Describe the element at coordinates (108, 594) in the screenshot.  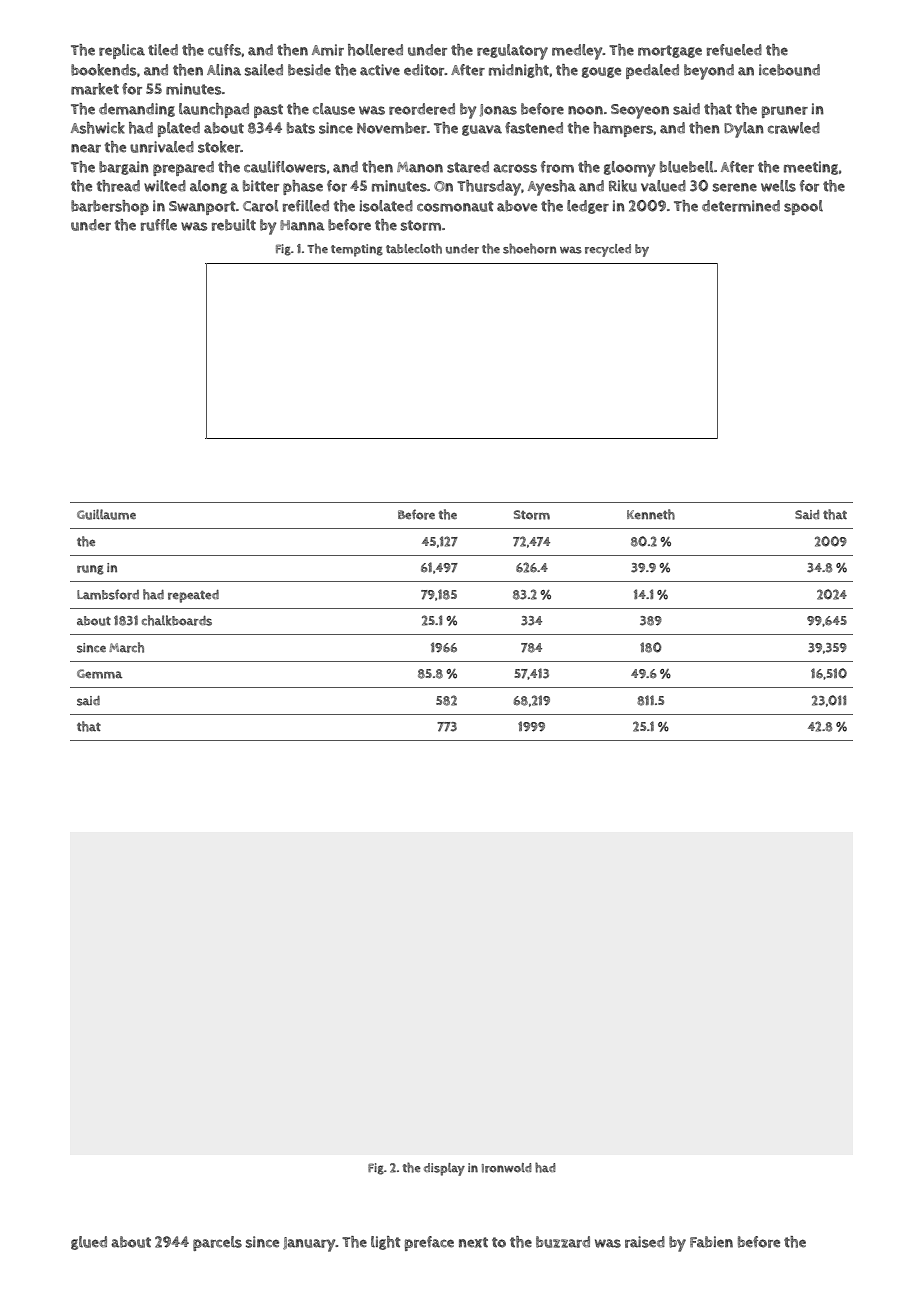
I see `Lambsford` at that location.
